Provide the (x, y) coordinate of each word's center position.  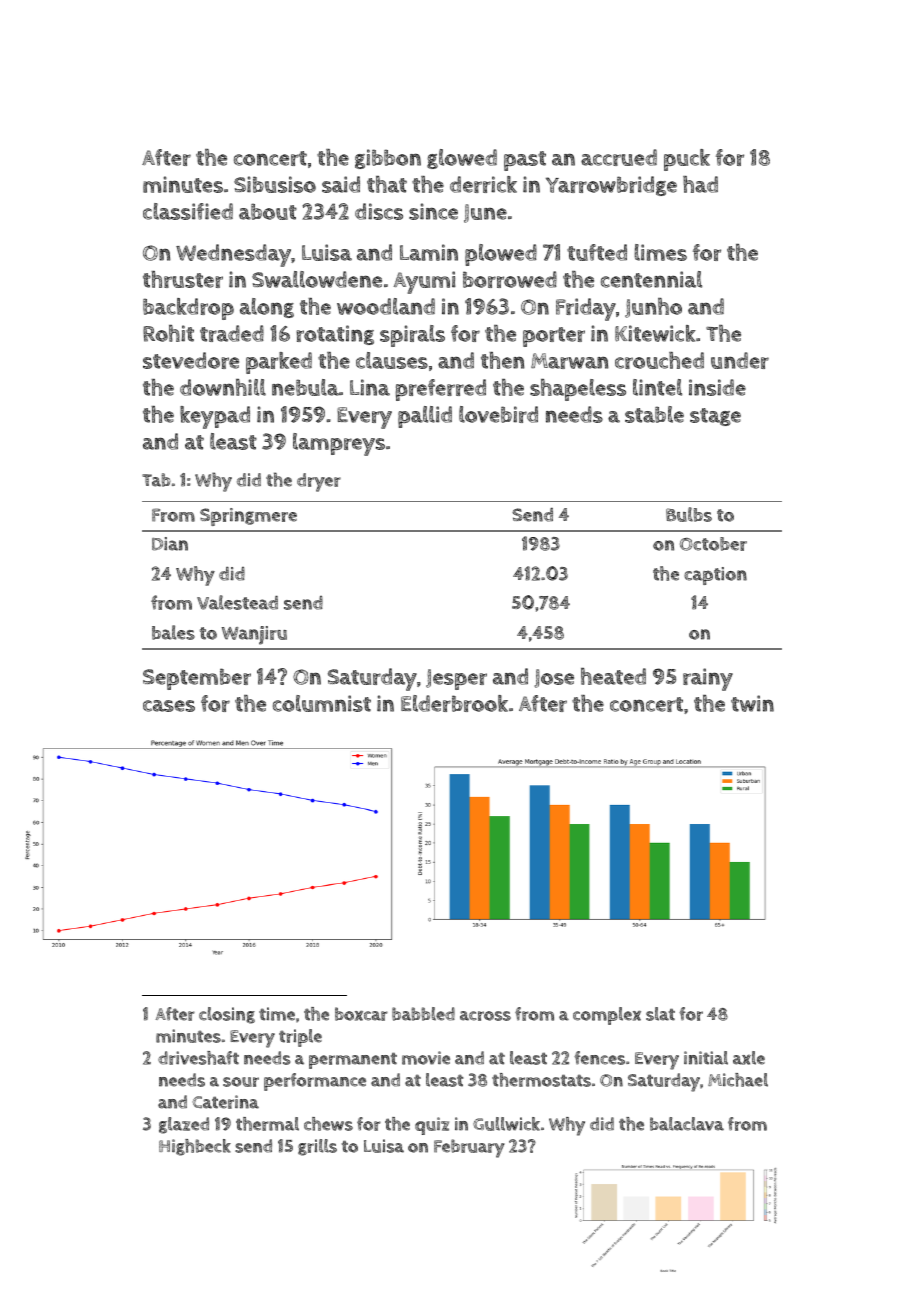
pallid (425, 417)
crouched (659, 360)
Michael (738, 1080)
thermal (267, 1124)
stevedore (191, 360)
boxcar (361, 1014)
